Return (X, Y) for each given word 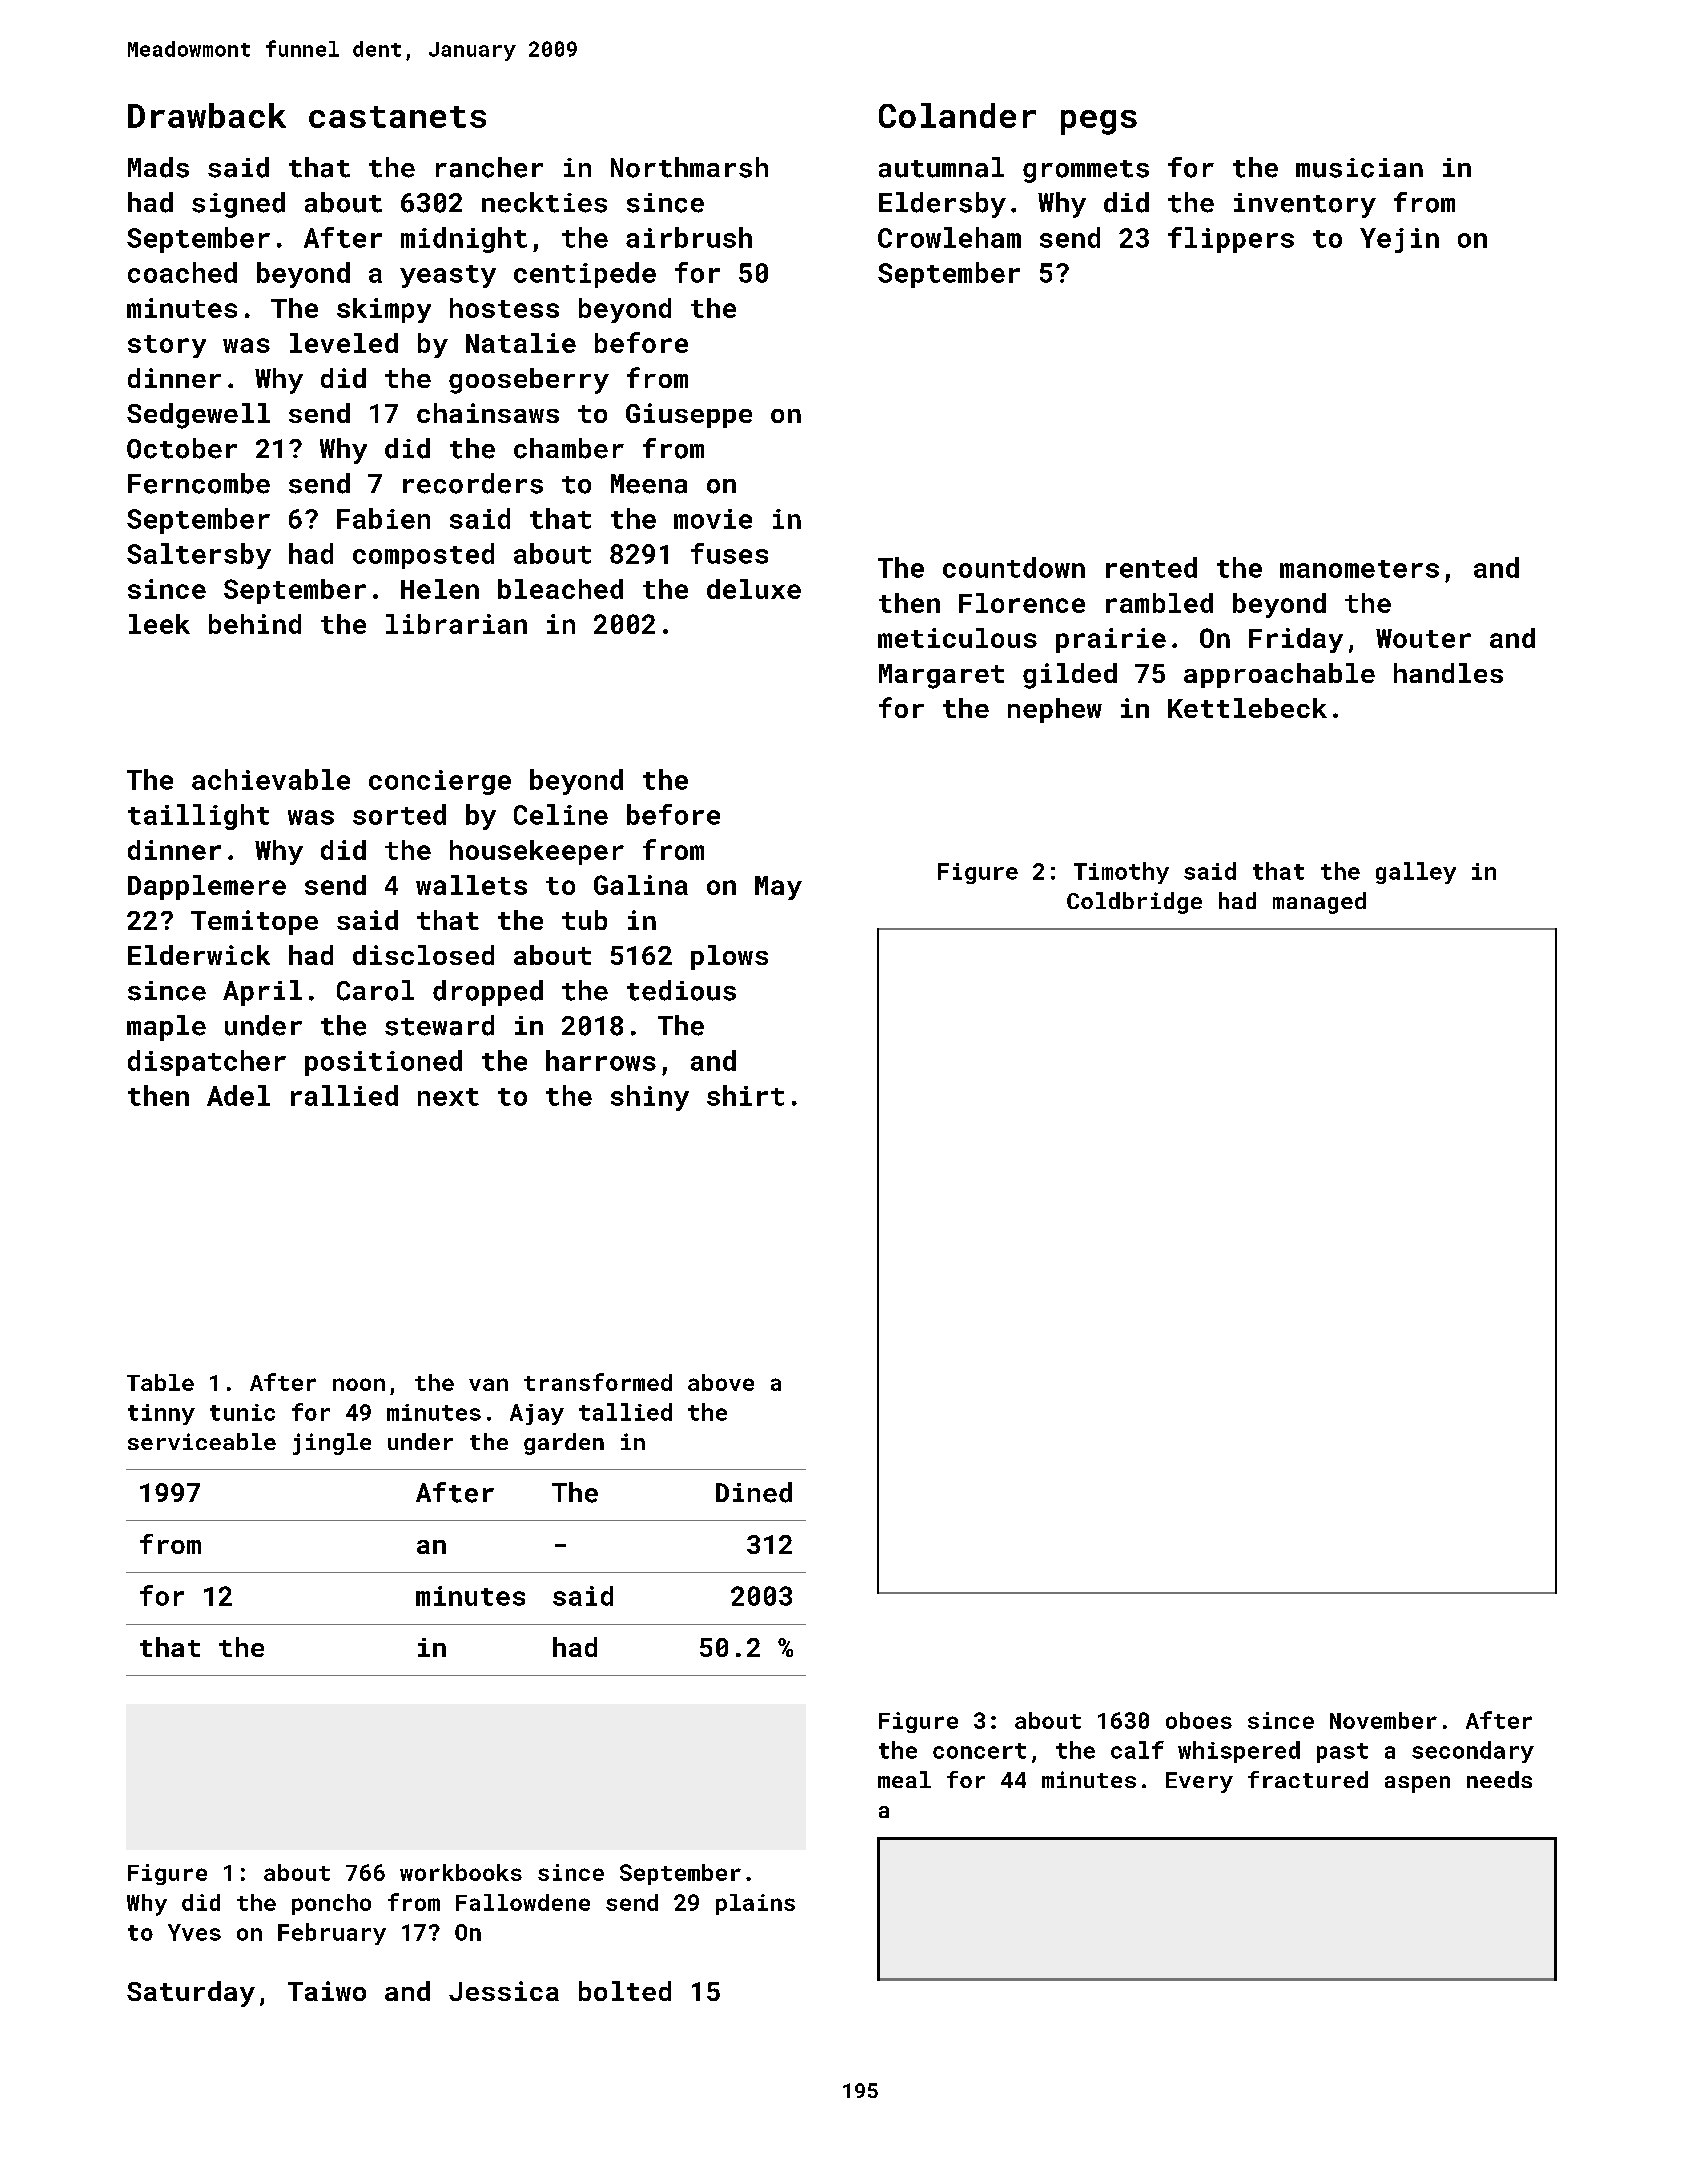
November (1383, 1720)
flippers (1231, 240)
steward (439, 1025)
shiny (650, 1098)
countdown (1014, 567)
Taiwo (327, 1991)
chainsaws (488, 413)
